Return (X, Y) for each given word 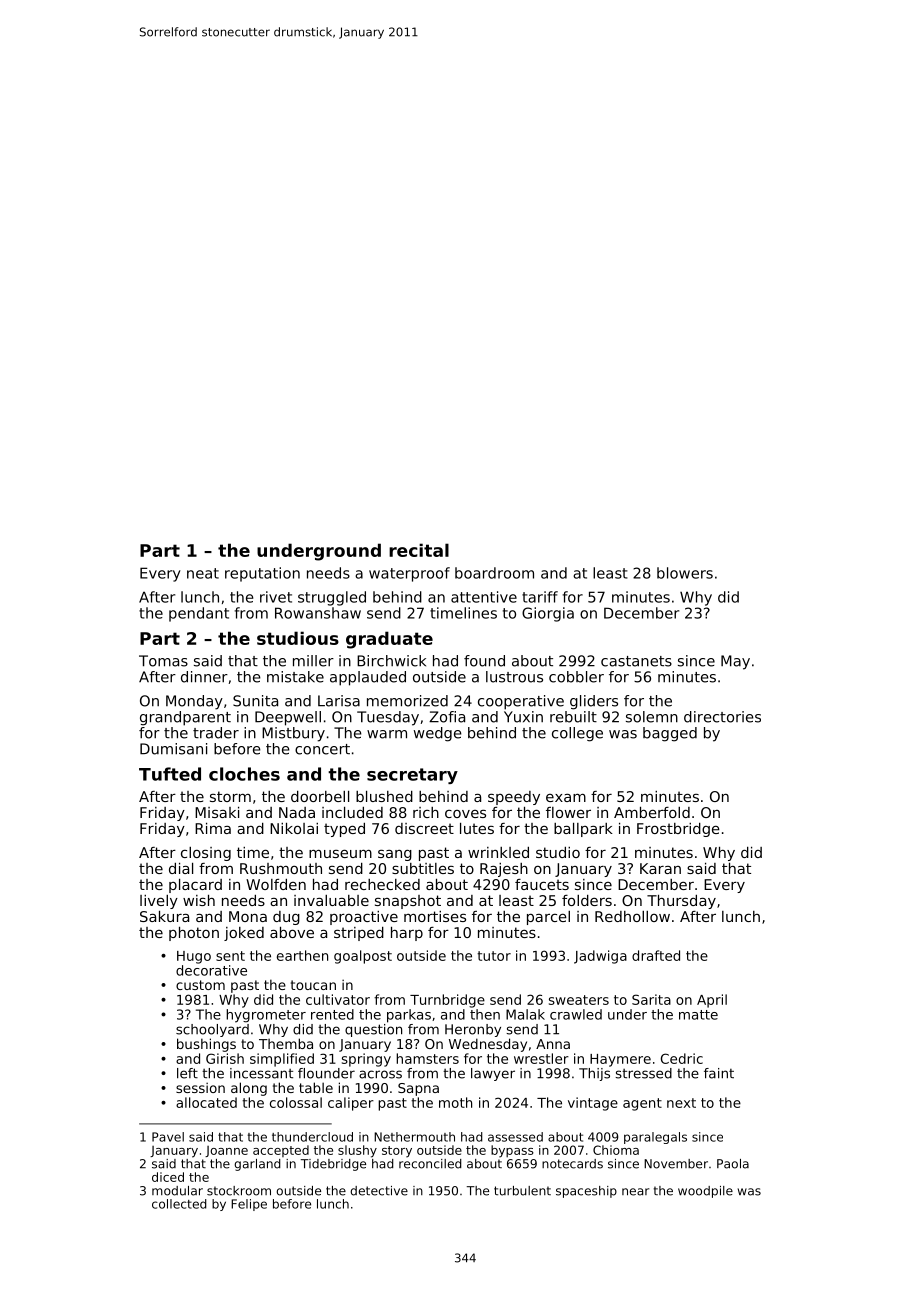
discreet (424, 828)
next (681, 1103)
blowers (685, 573)
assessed (515, 1137)
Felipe (249, 1205)
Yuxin (523, 717)
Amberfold (652, 812)
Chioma (616, 1150)
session (200, 1087)
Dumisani (173, 749)
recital (419, 550)
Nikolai (294, 828)
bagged (670, 734)
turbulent (522, 1191)
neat (203, 573)
